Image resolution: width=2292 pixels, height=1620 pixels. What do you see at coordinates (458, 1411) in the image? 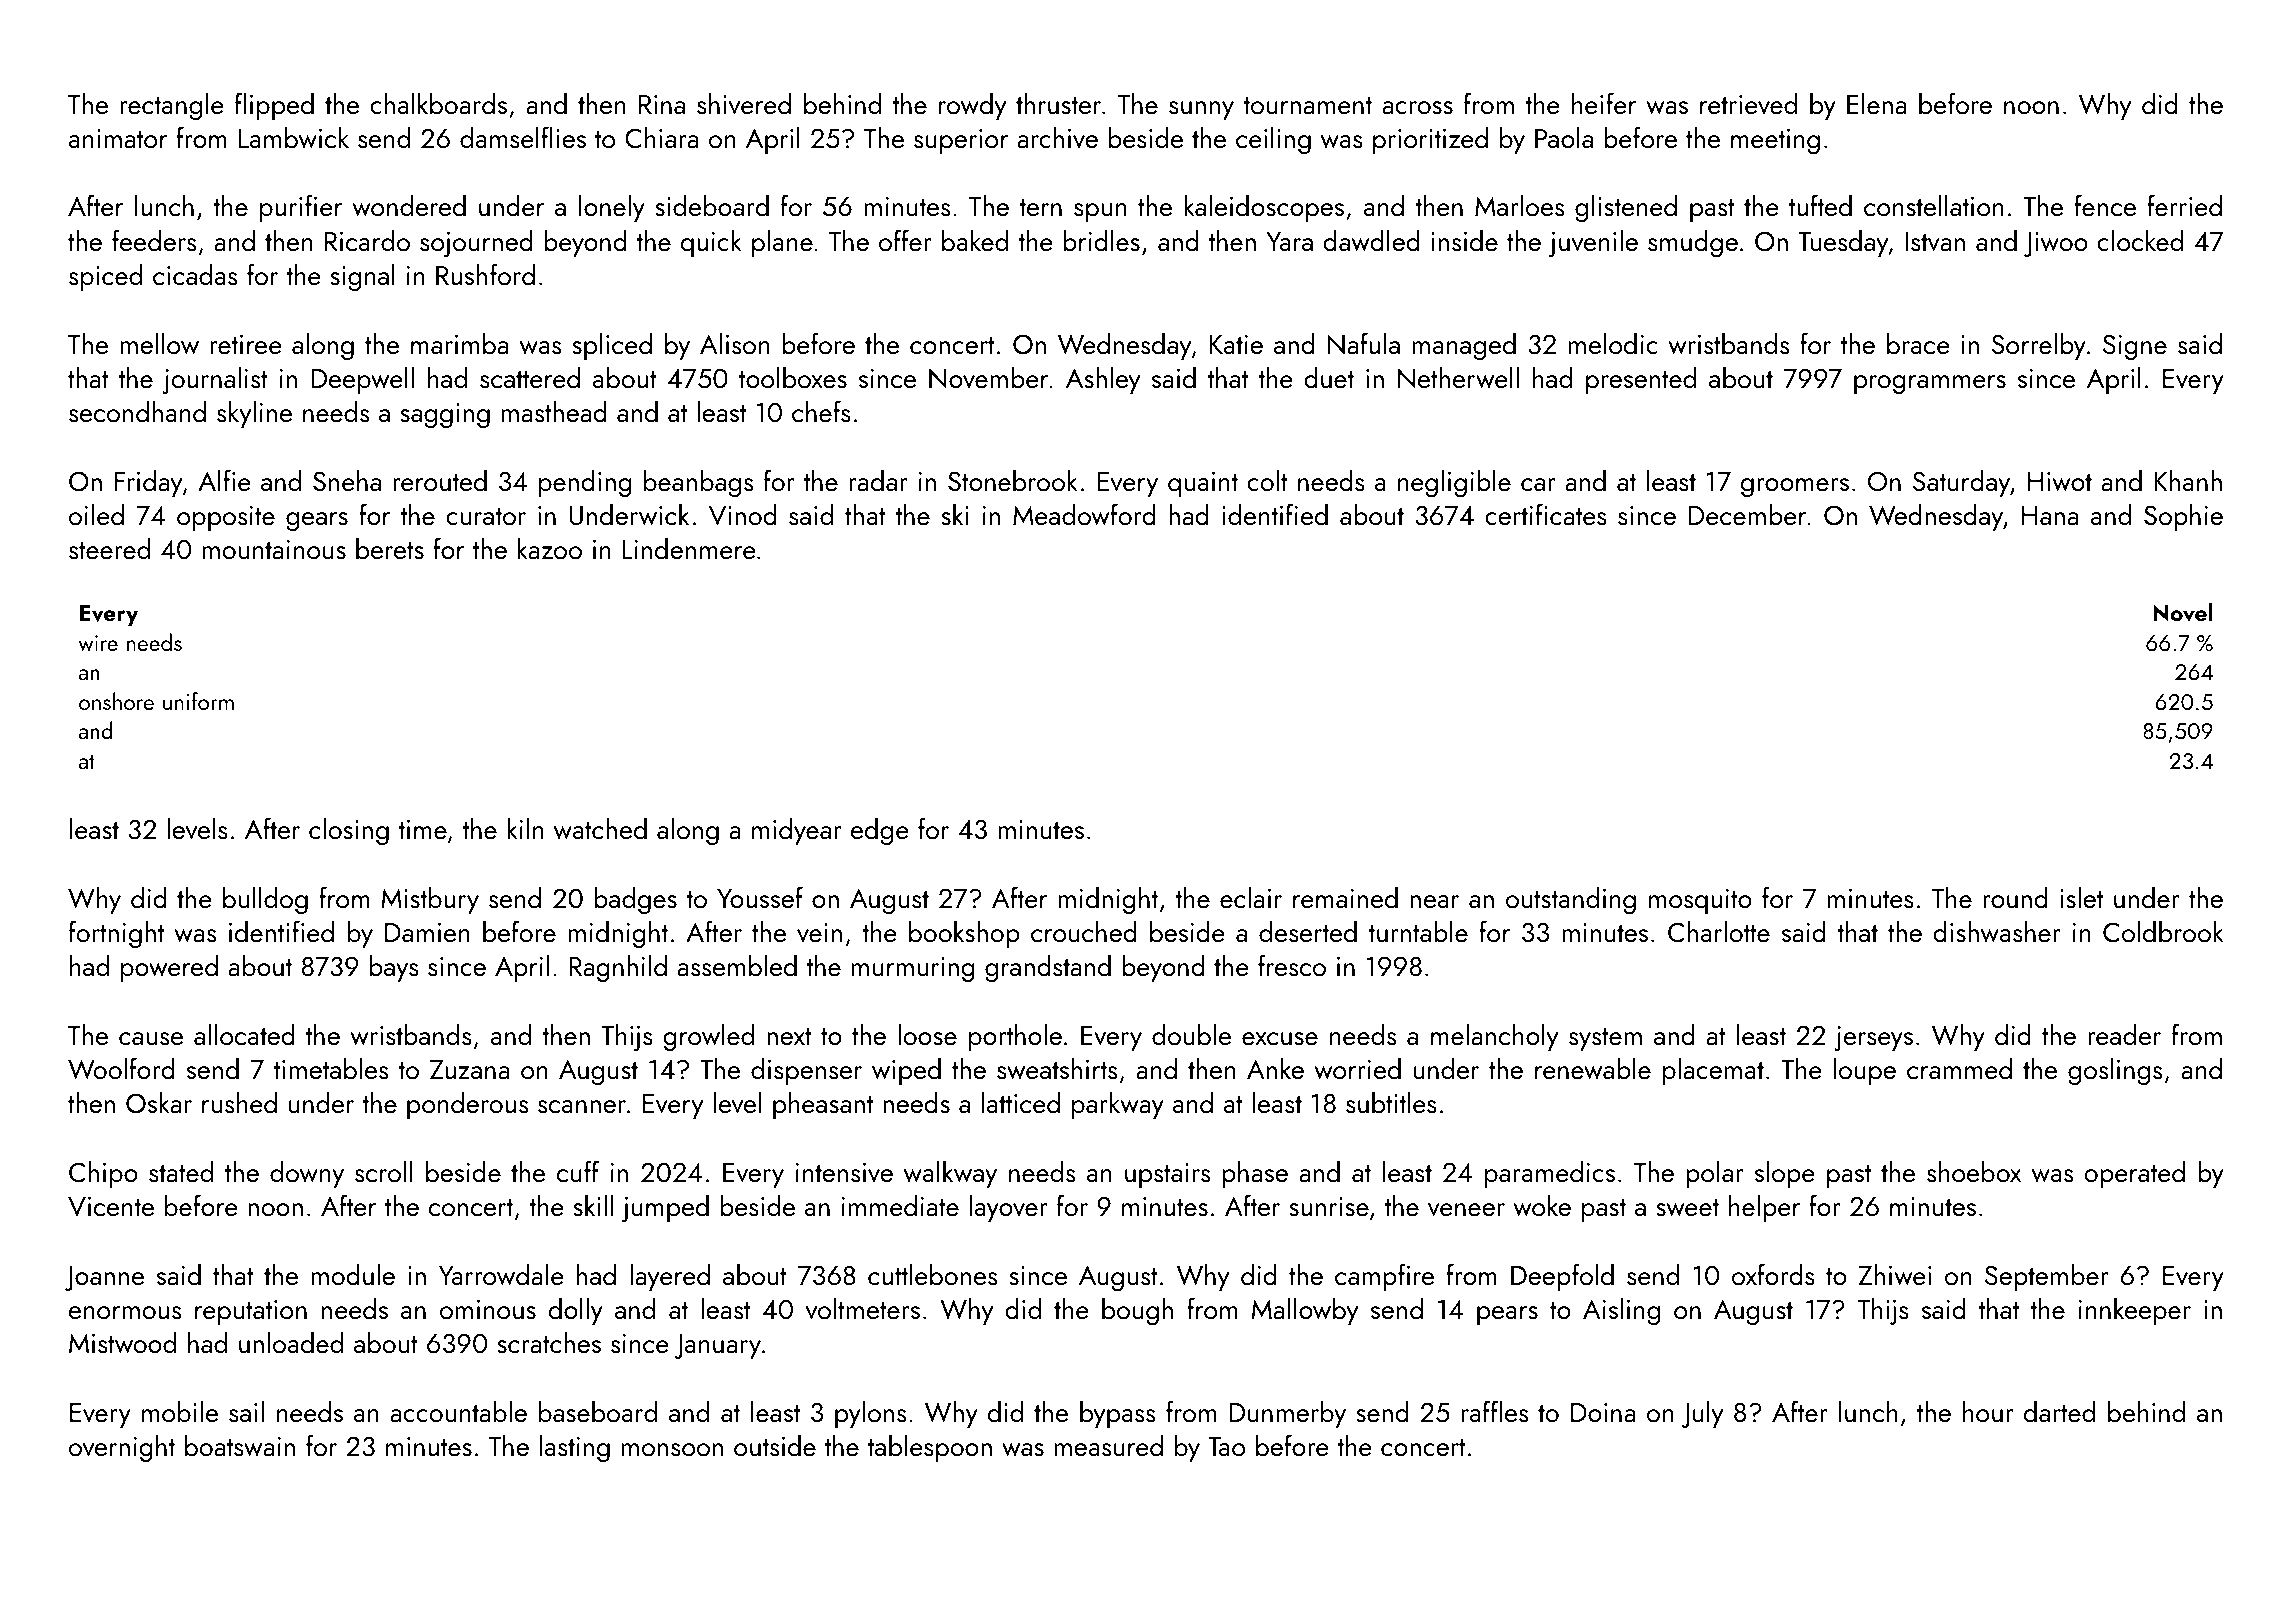
I see `accountable` at bounding box center [458, 1411].
